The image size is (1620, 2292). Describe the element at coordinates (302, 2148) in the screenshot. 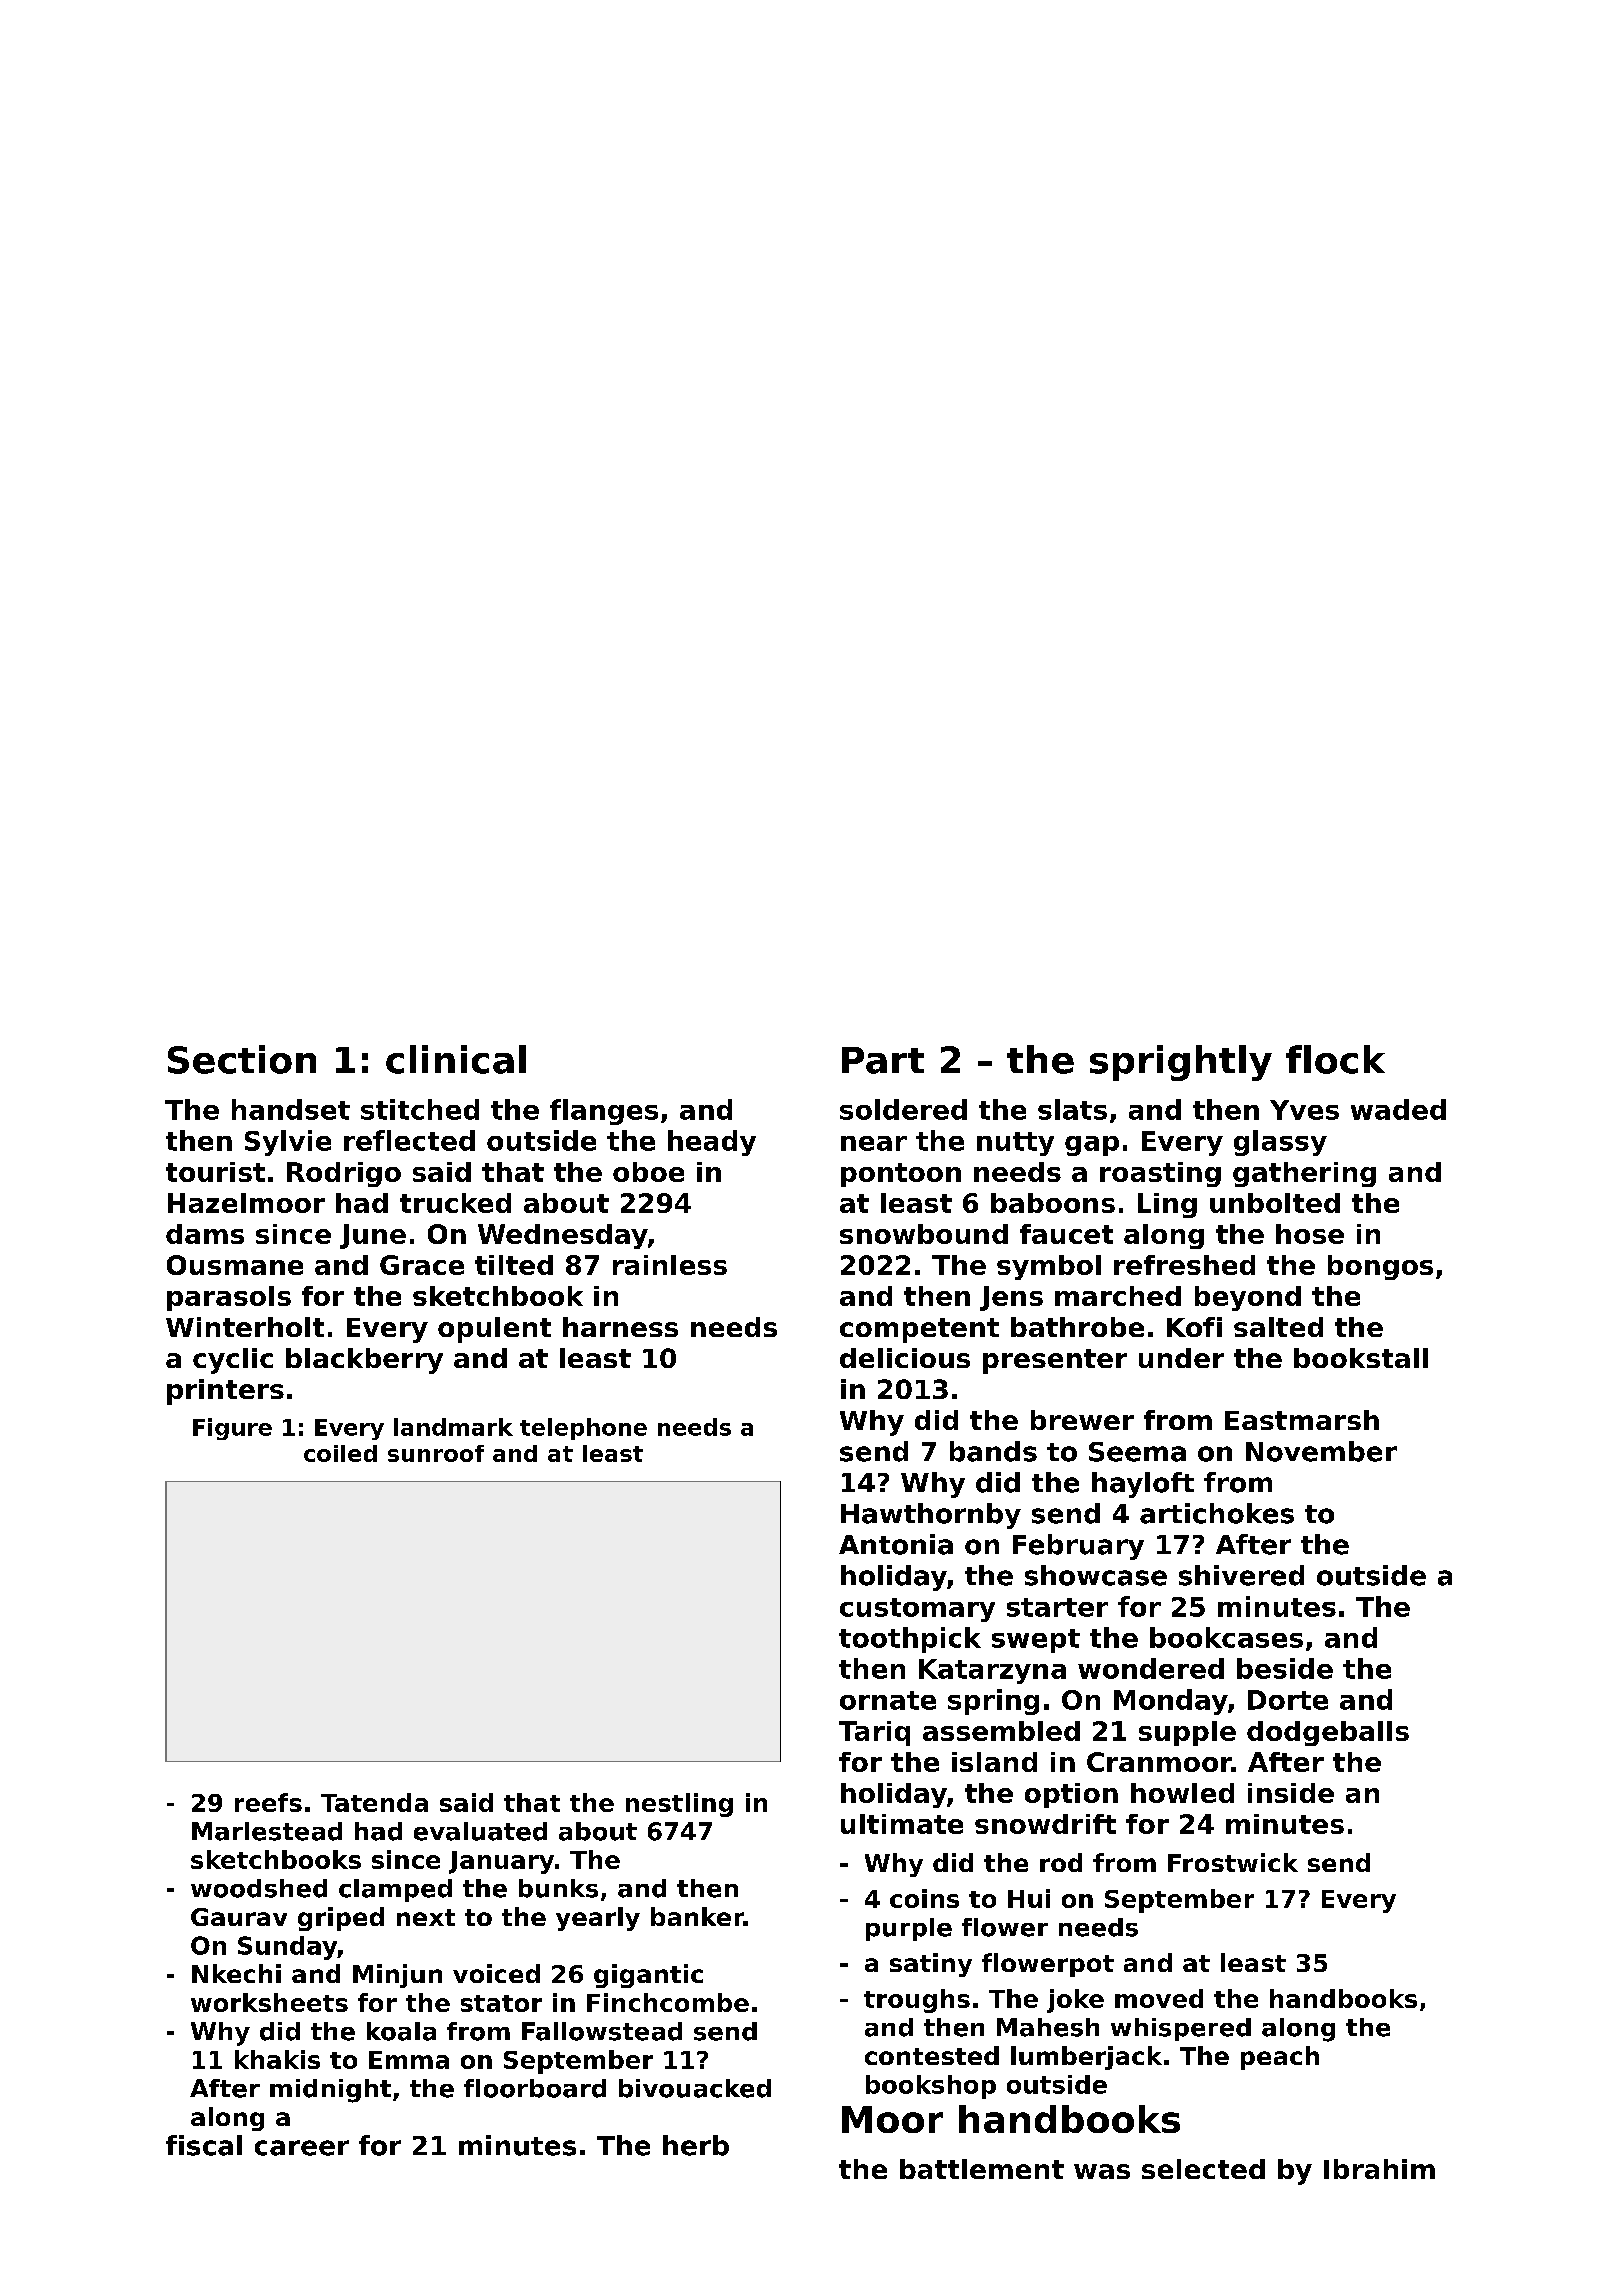

I see `career` at that location.
